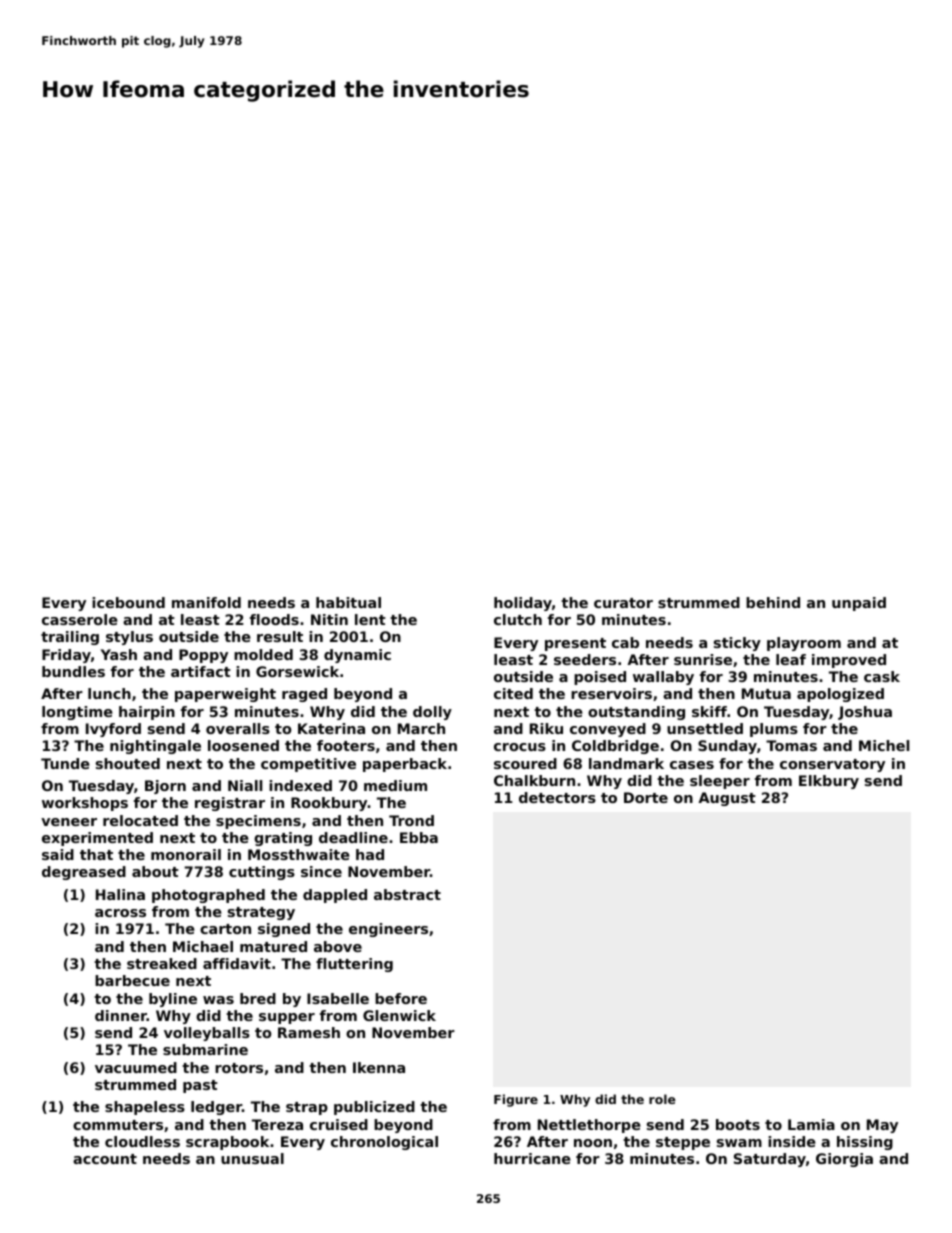 The width and height of the screenshot is (952, 1233). I want to click on abstract, so click(407, 894).
